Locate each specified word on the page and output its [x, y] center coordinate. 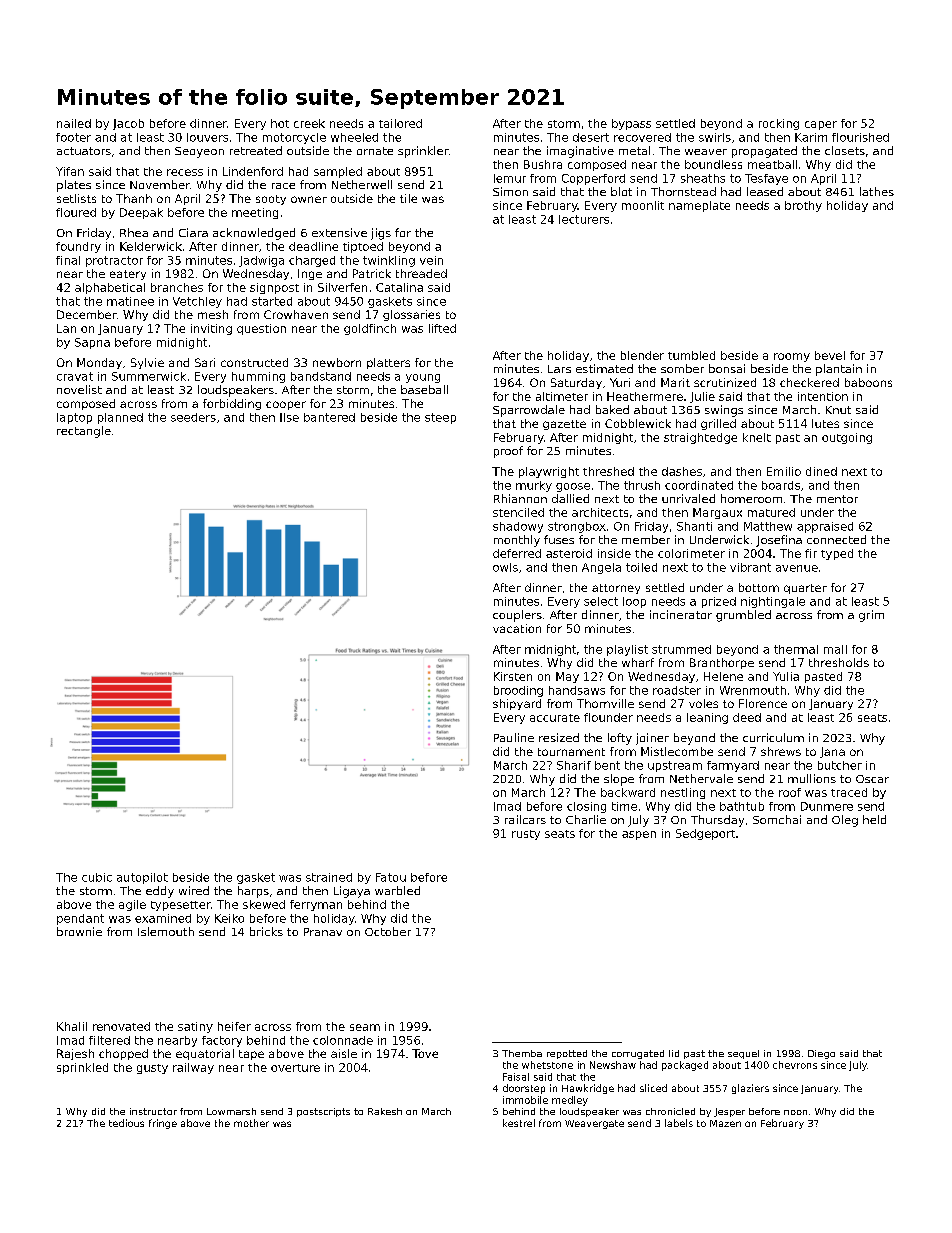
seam [365, 1027]
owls [505, 567]
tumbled [691, 355]
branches [177, 287]
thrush [642, 485]
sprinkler [423, 152]
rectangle [84, 432]
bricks [266, 931]
